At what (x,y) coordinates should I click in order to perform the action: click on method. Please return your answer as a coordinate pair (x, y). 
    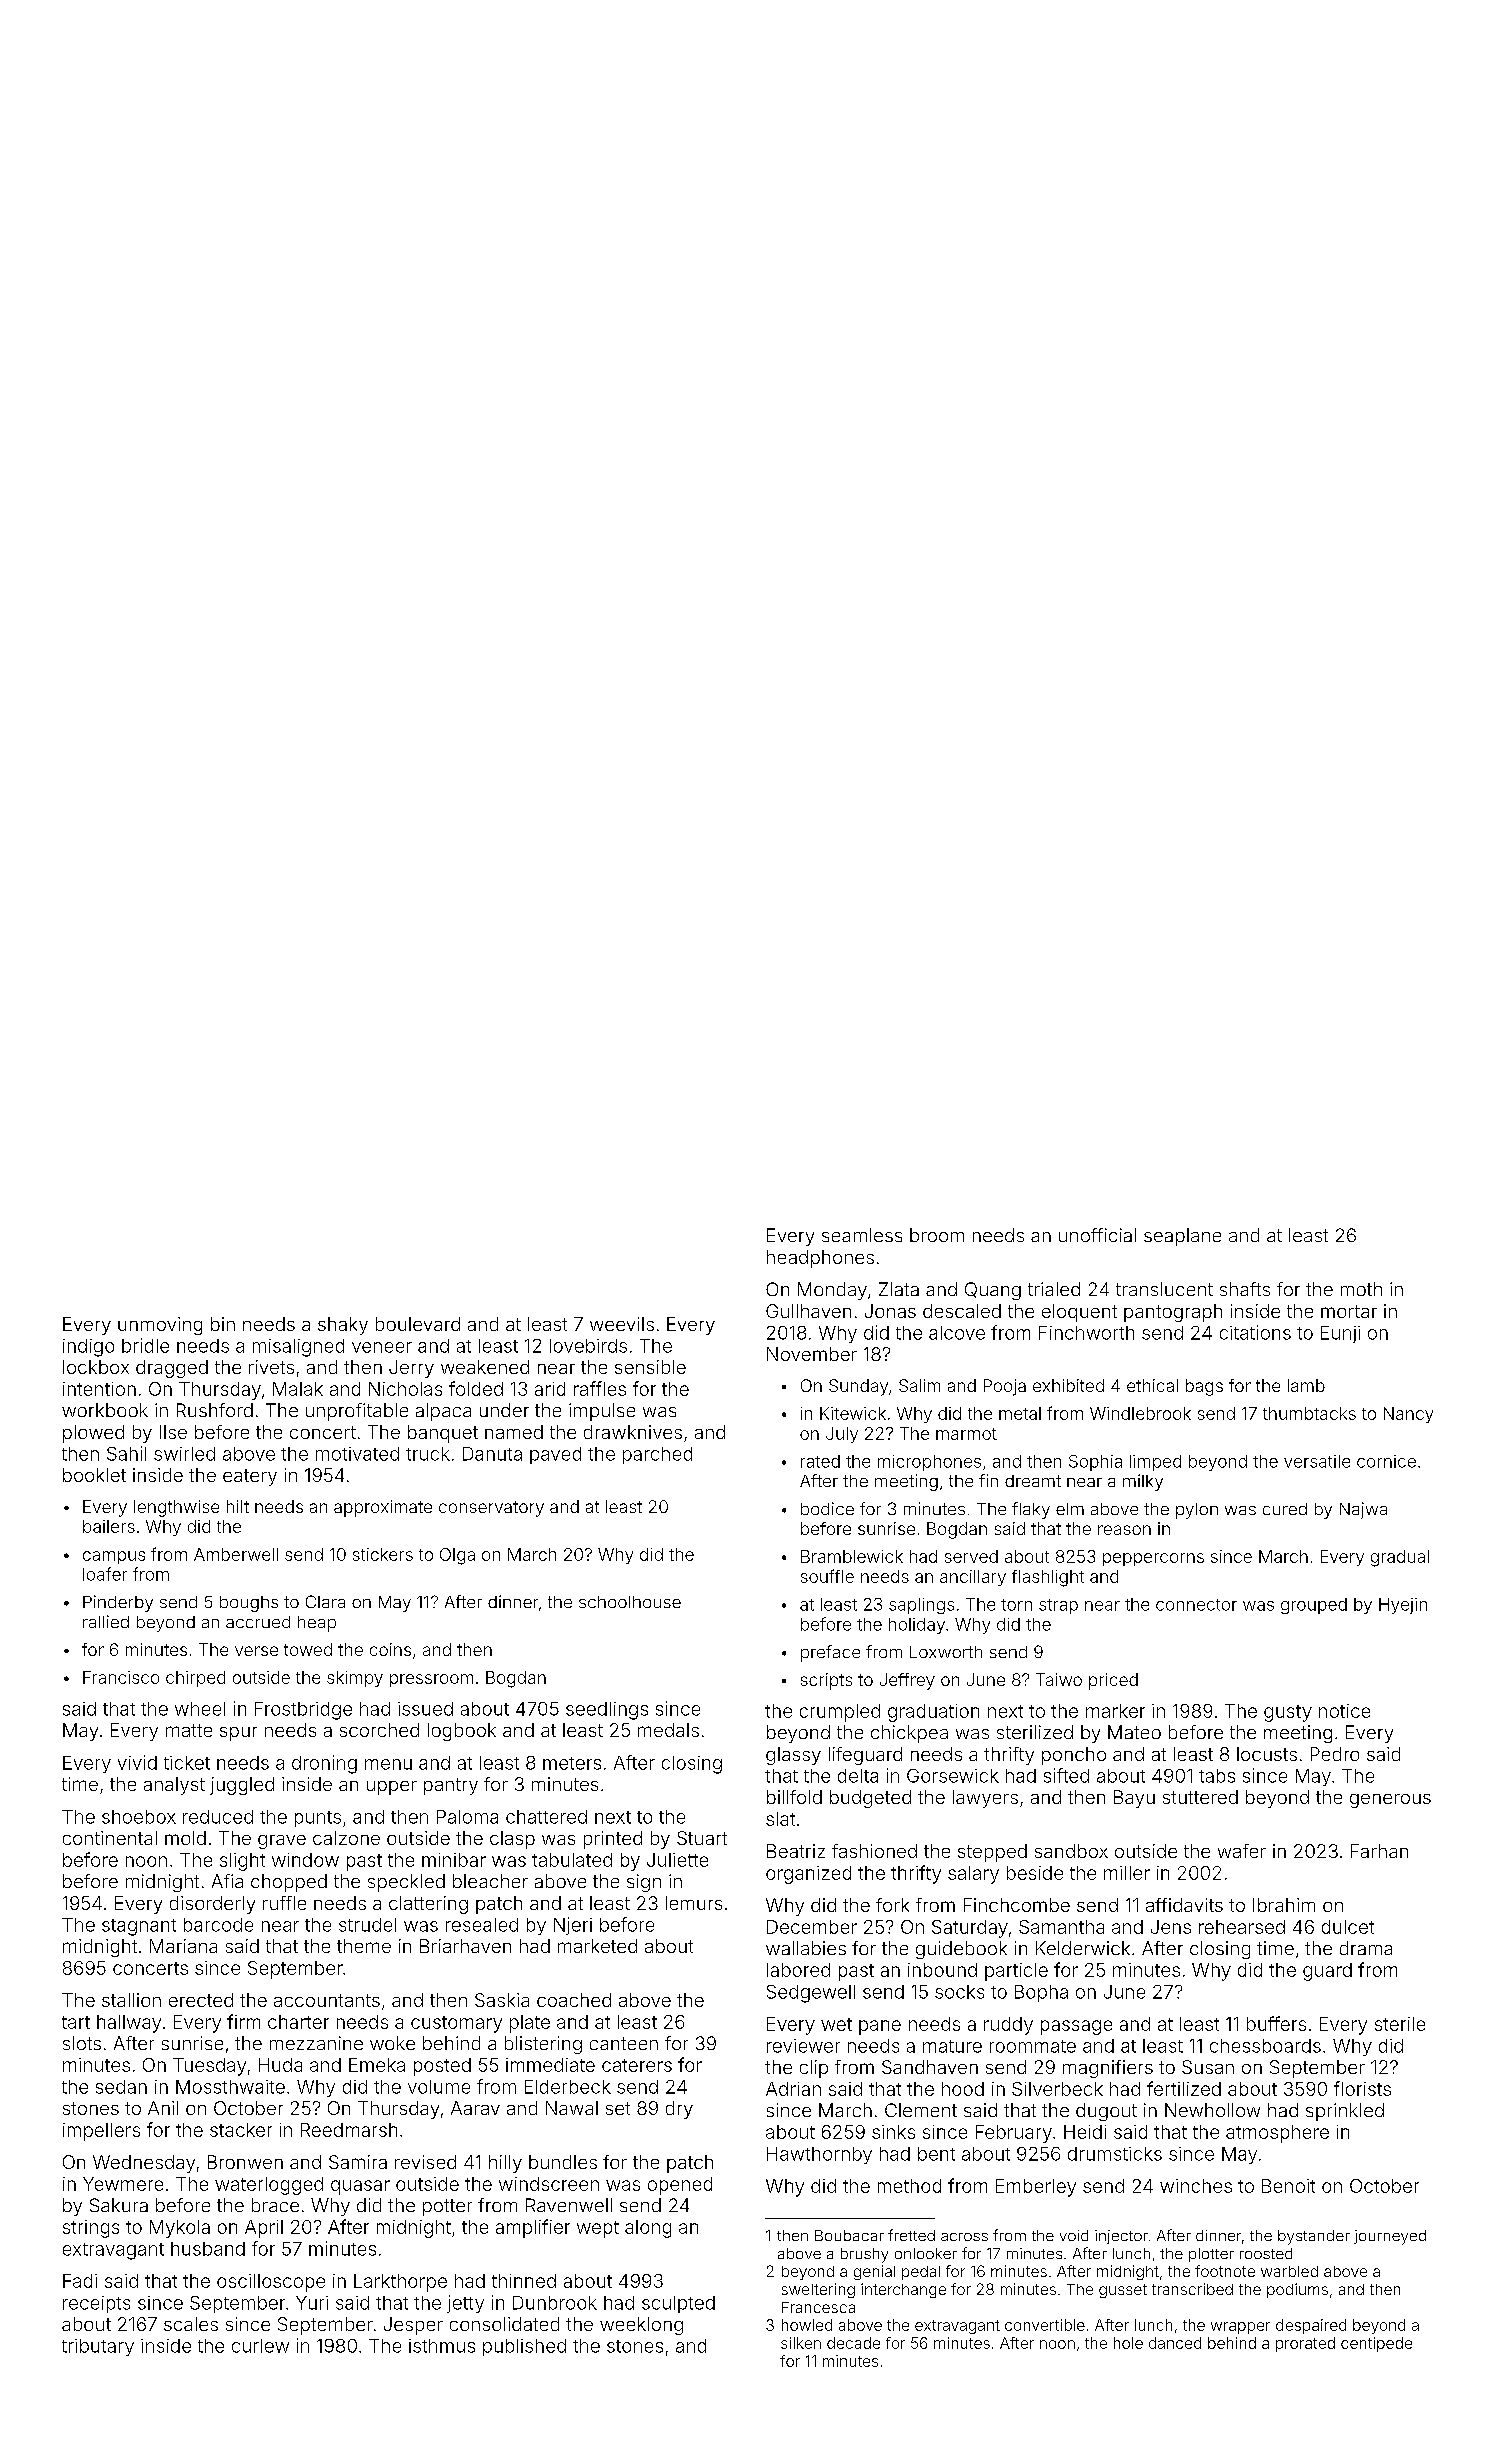
    Looking at the image, I should click on (909, 2186).
